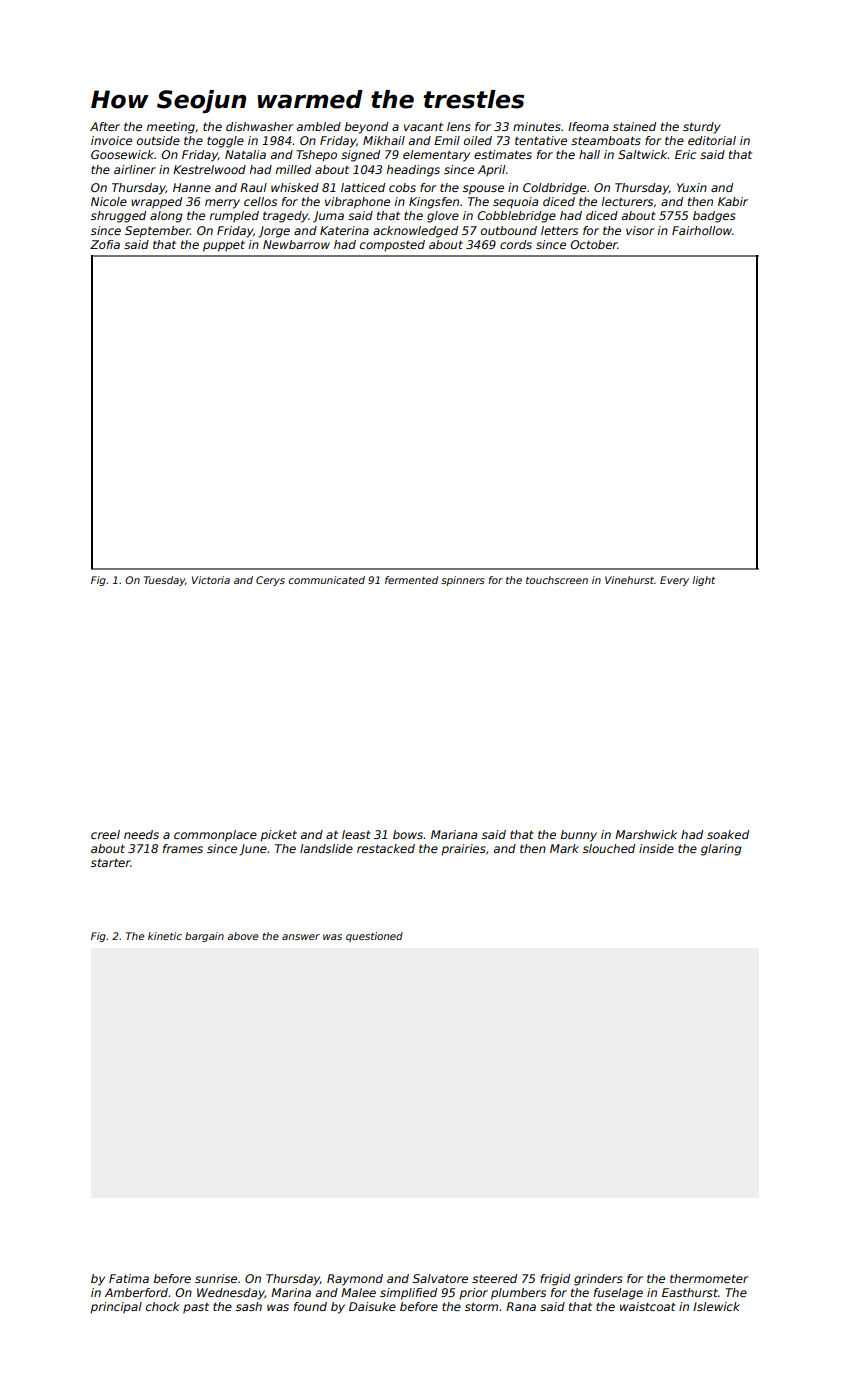 The width and height of the screenshot is (849, 1400). What do you see at coordinates (165, 936) in the screenshot?
I see `kinetic` at bounding box center [165, 936].
